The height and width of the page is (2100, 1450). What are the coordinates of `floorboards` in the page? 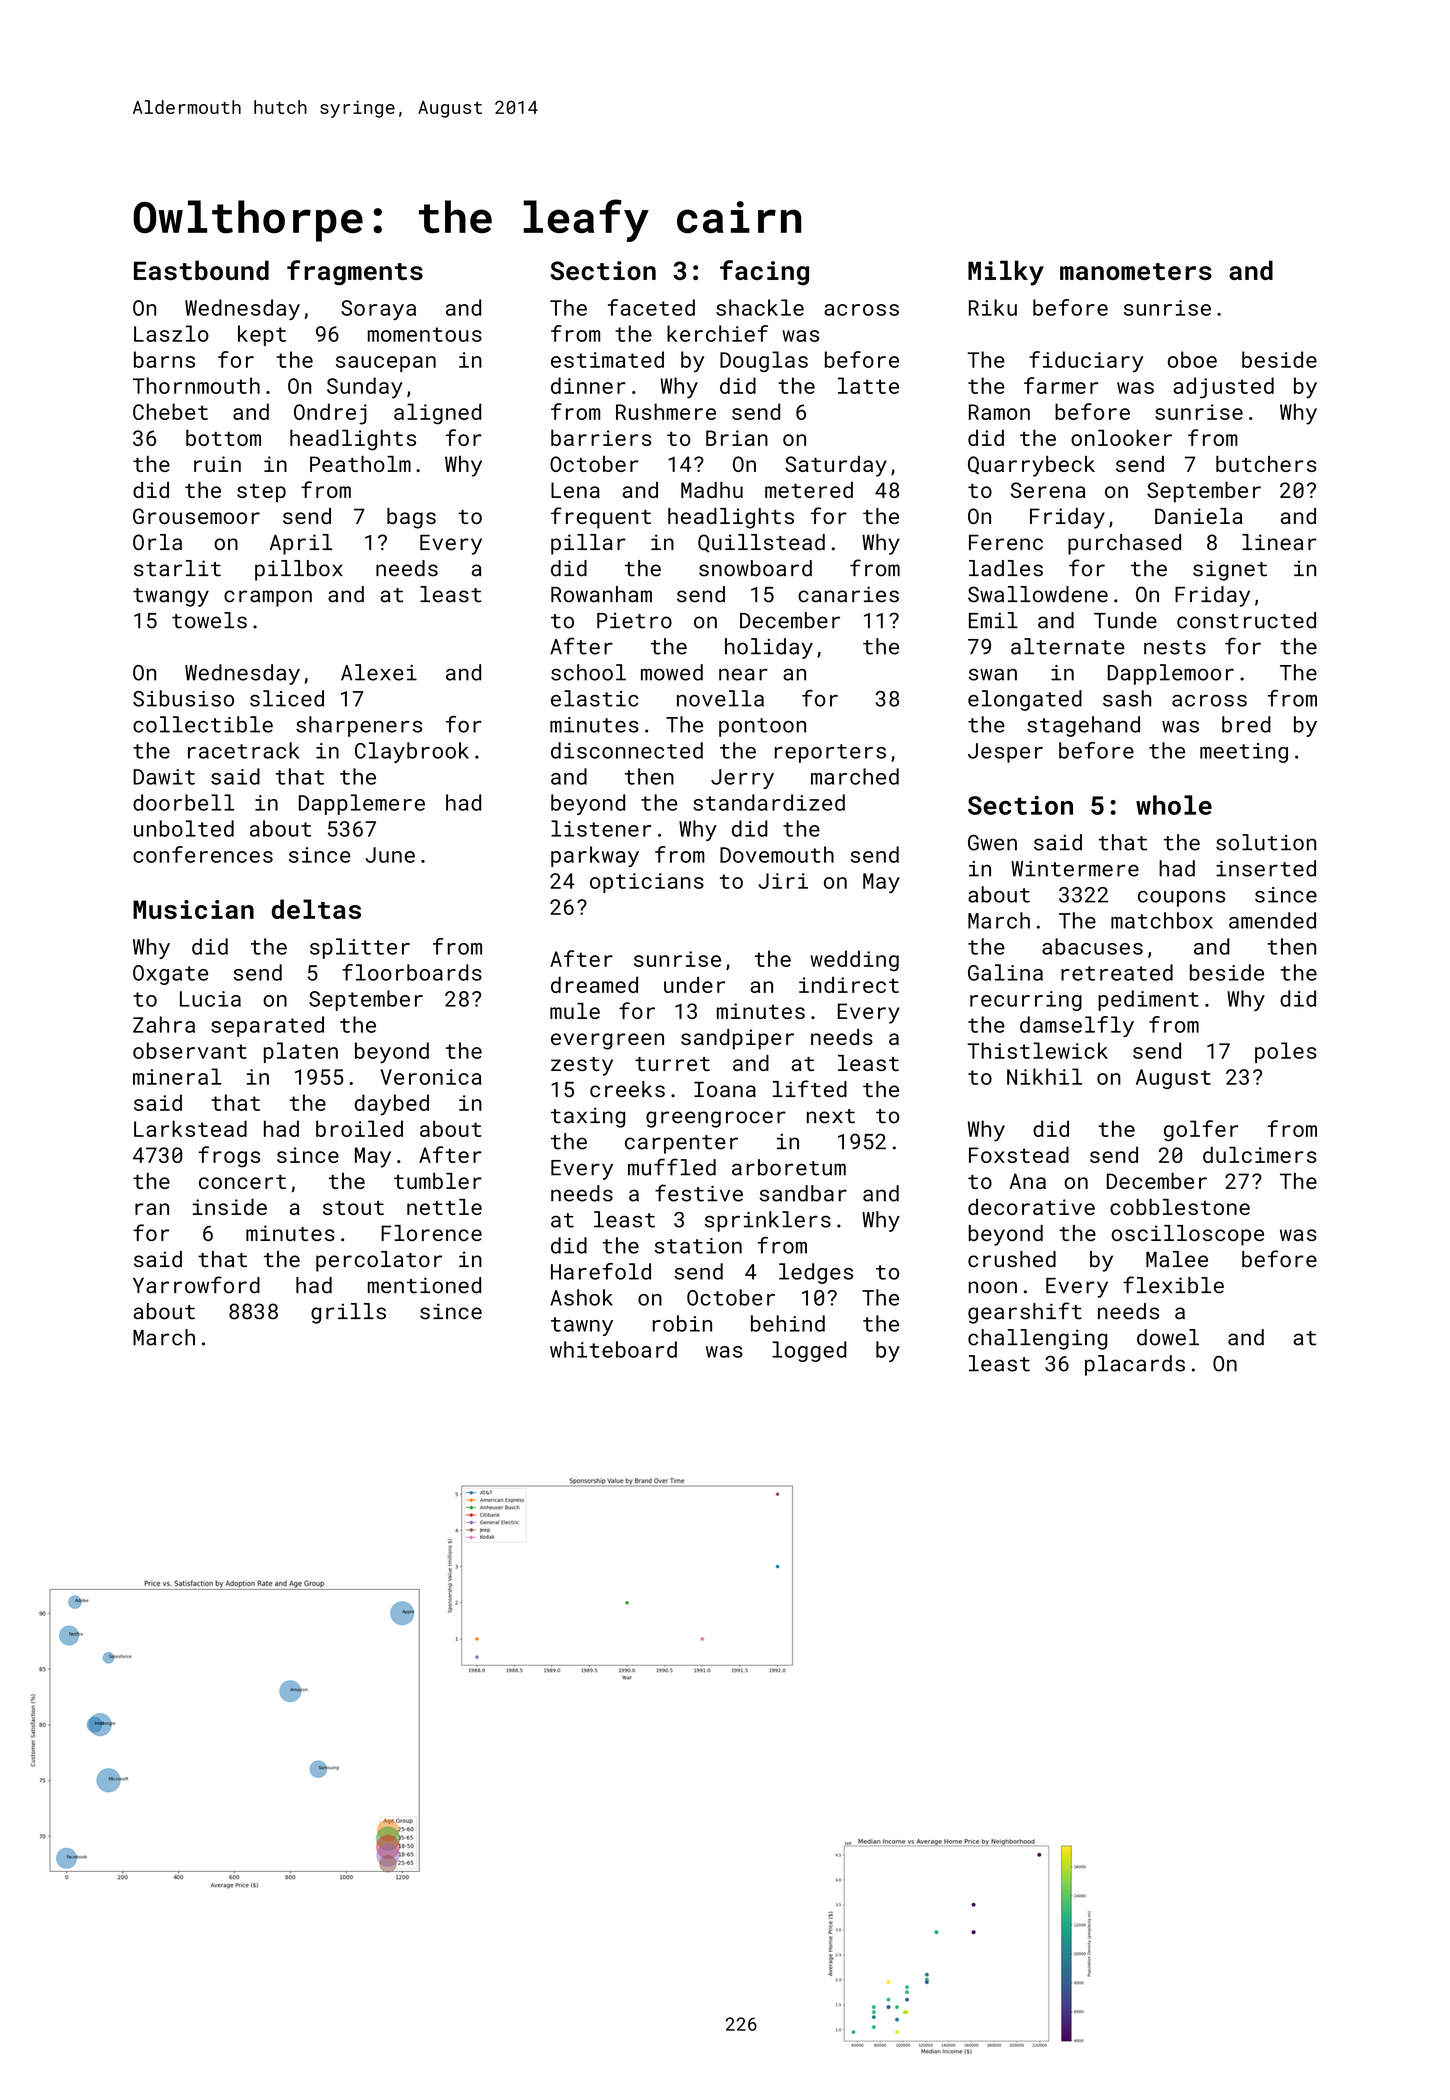 It's located at (412, 972).
